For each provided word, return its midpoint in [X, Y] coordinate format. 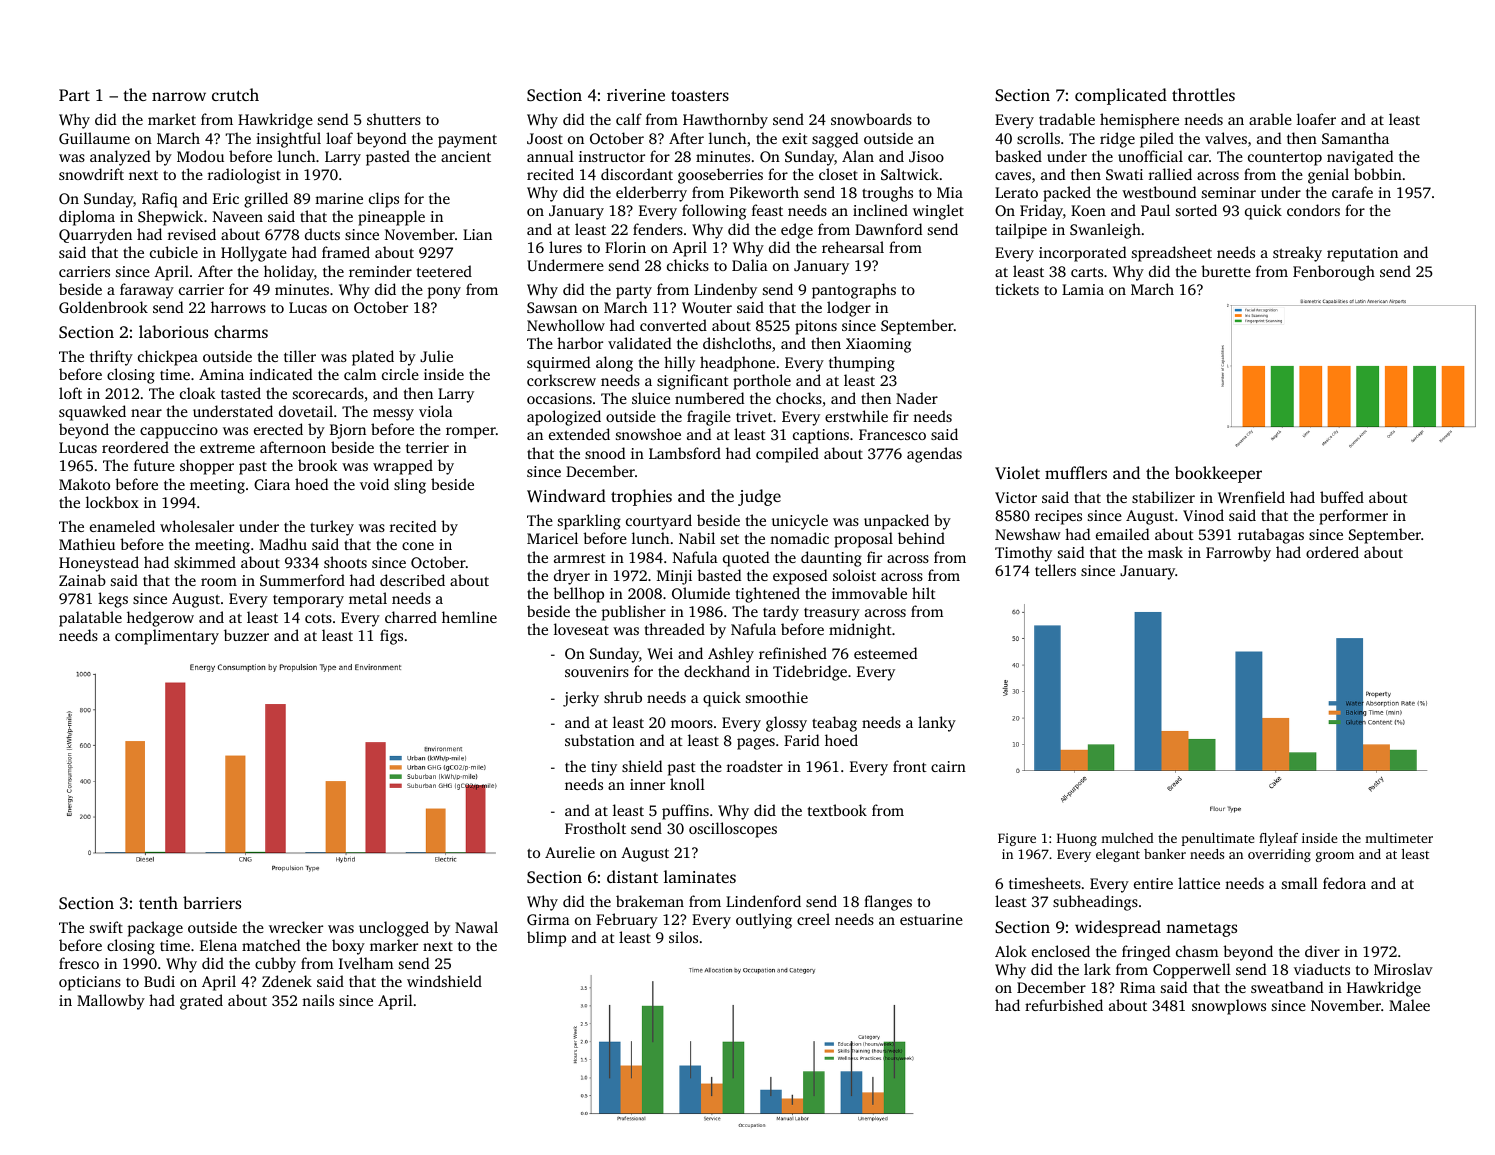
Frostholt [595, 828]
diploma [87, 218]
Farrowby [1238, 554]
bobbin [1378, 174]
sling [410, 486]
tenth [158, 902]
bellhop [578, 595]
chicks [688, 265]
